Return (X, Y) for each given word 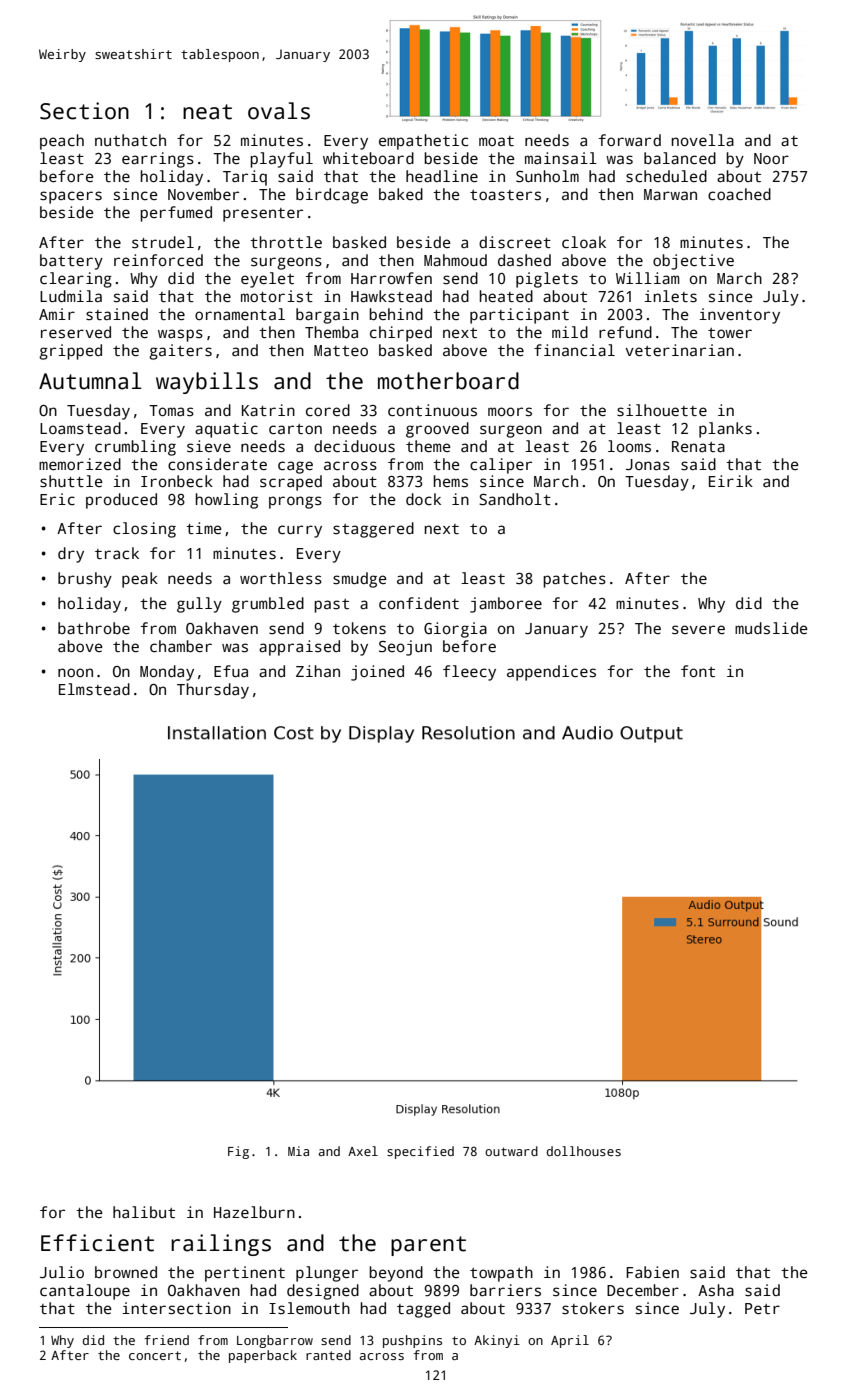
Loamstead (80, 428)
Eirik (731, 481)
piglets (547, 280)
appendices (551, 673)
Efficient (97, 1243)
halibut (144, 1212)
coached (739, 194)
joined (377, 673)
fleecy (469, 673)
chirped (401, 334)
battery (71, 262)
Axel (363, 1151)
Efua (231, 671)
